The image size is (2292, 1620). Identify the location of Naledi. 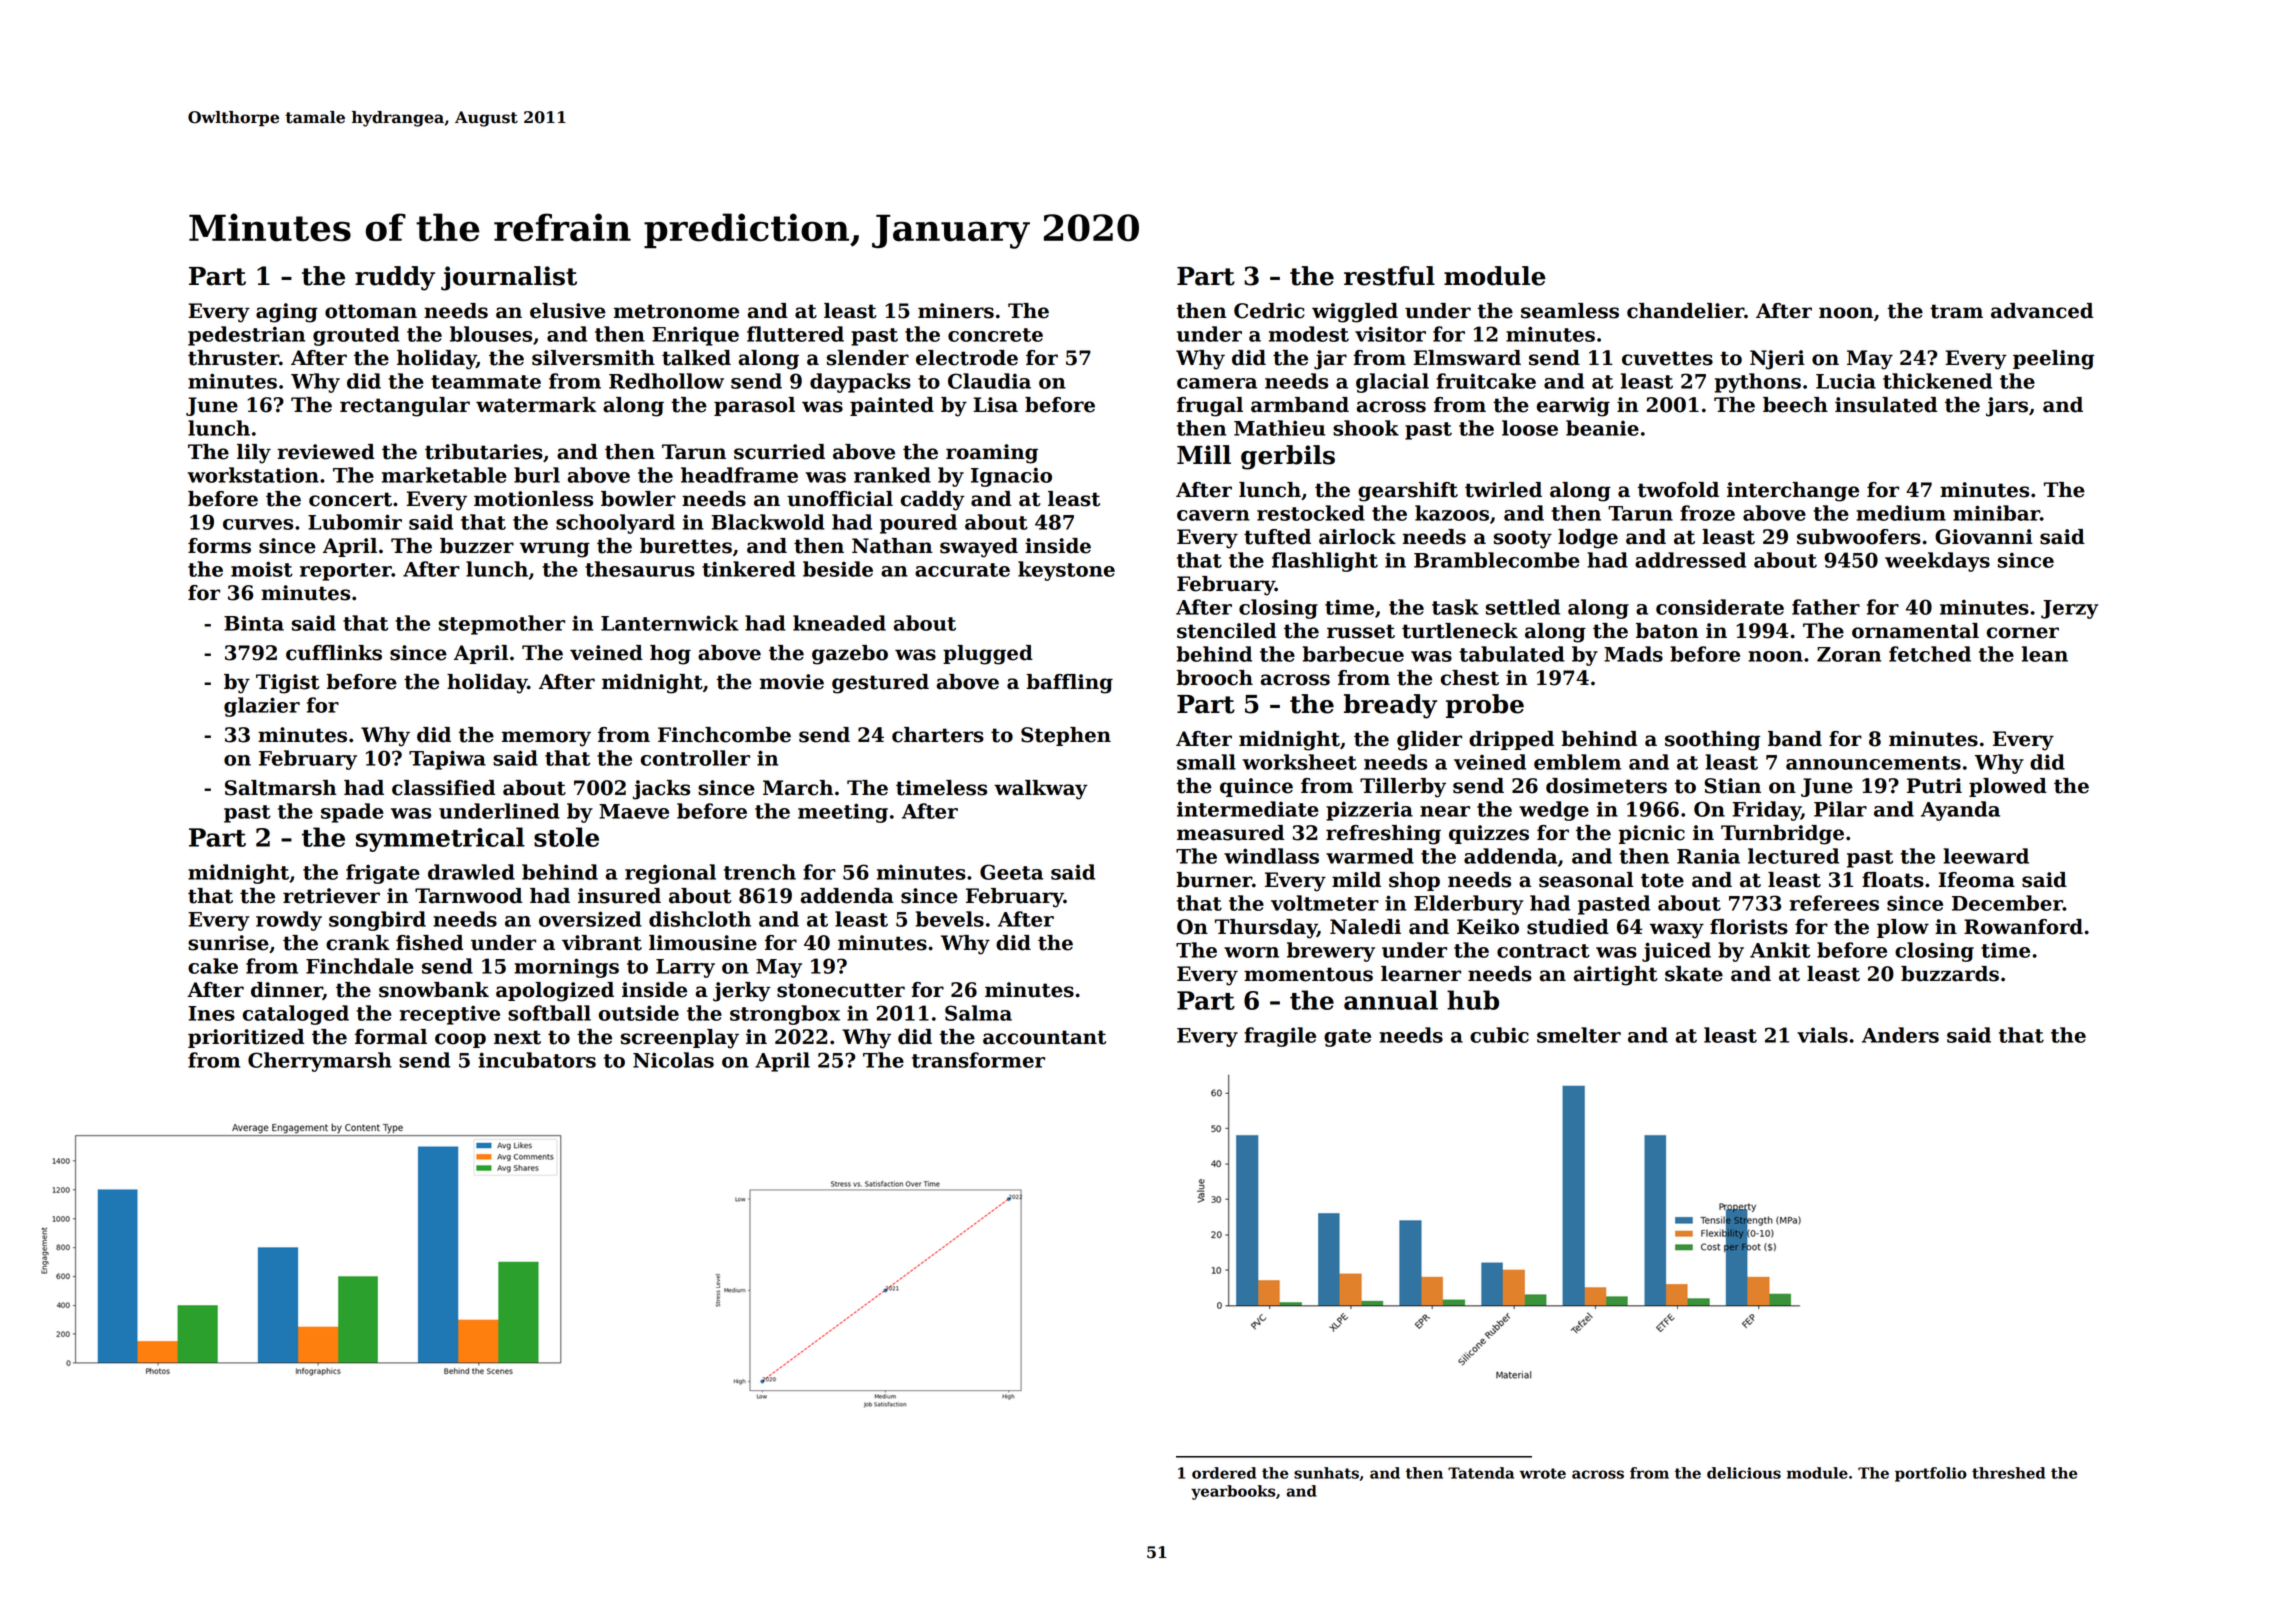
(1365, 927).
